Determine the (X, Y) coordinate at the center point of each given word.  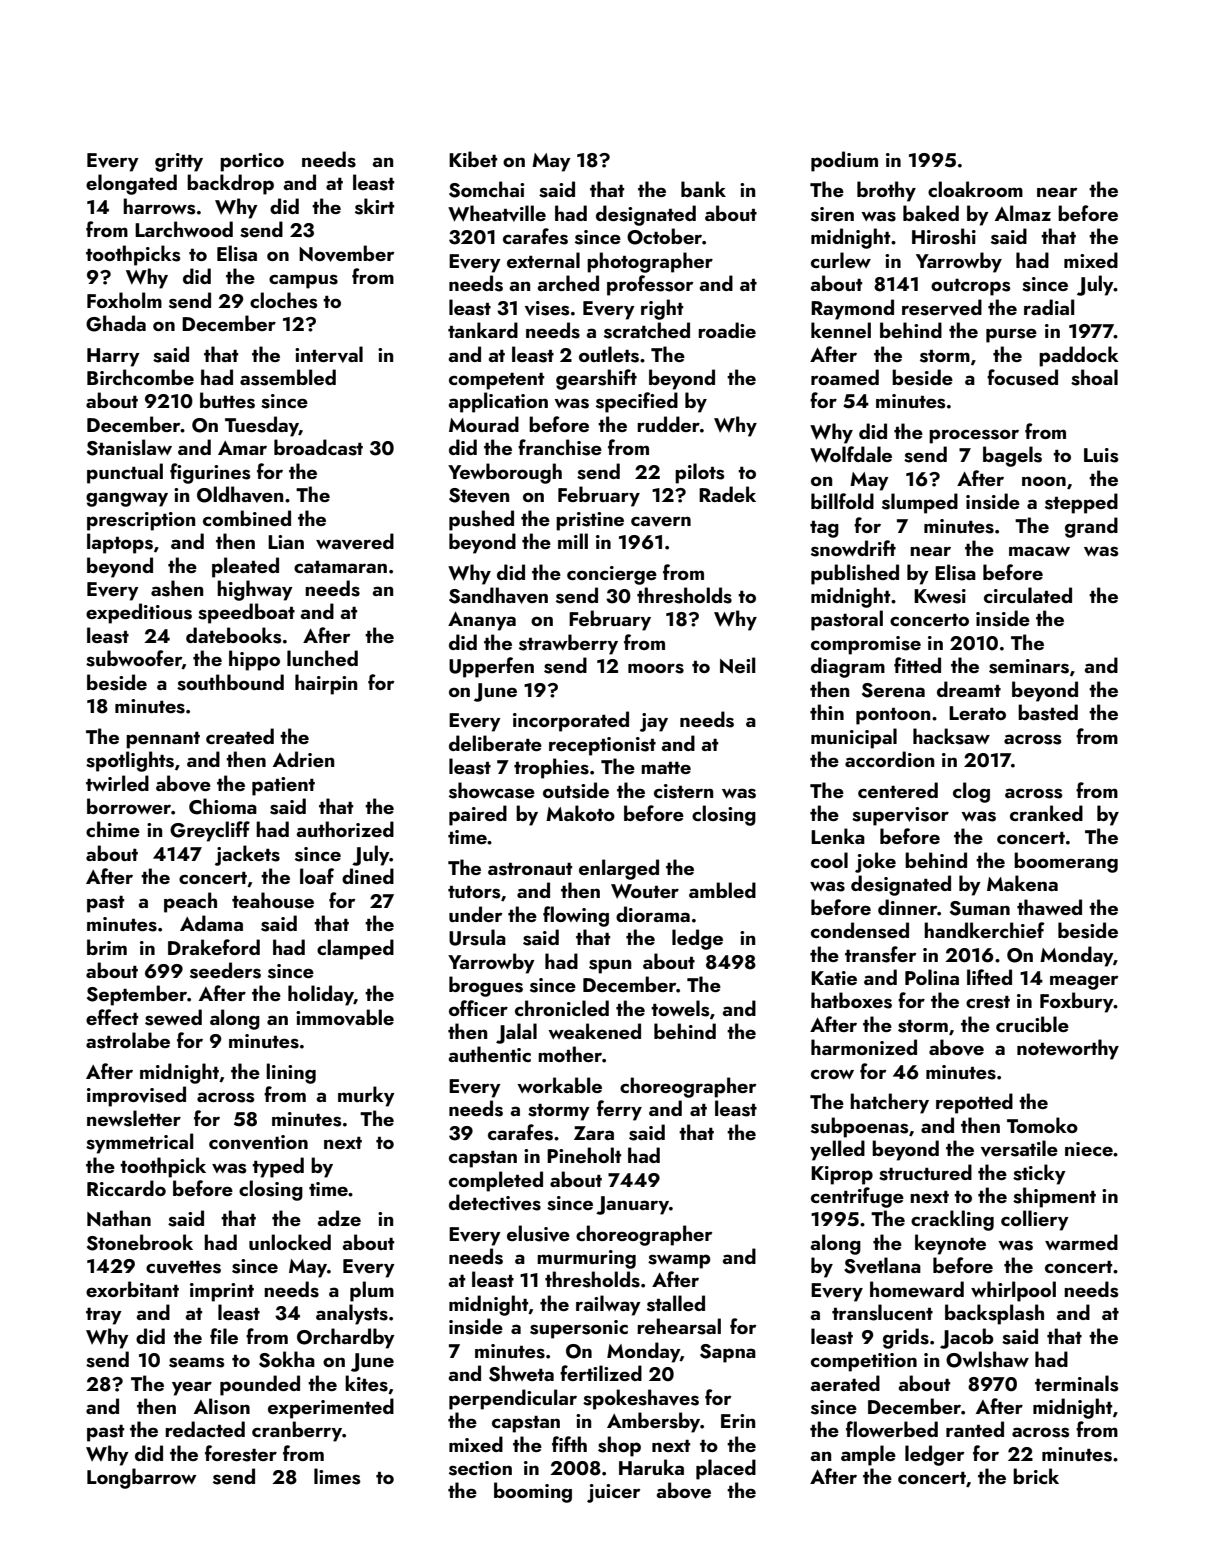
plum (372, 1291)
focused (1022, 377)
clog (971, 792)
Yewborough (505, 473)
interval (329, 354)
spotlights (130, 761)
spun (610, 966)
